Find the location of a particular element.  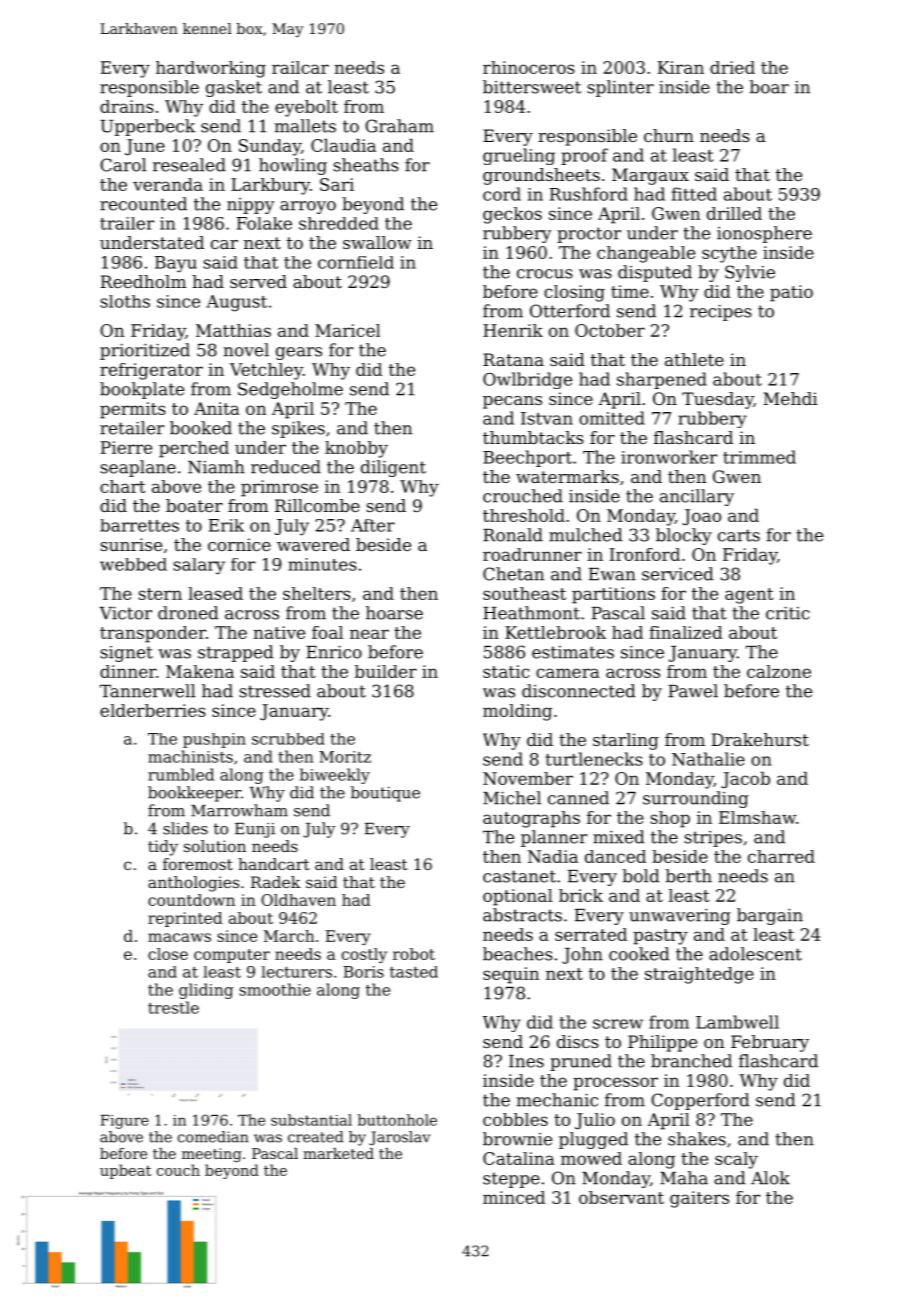

rhinoceros is located at coordinates (529, 67).
